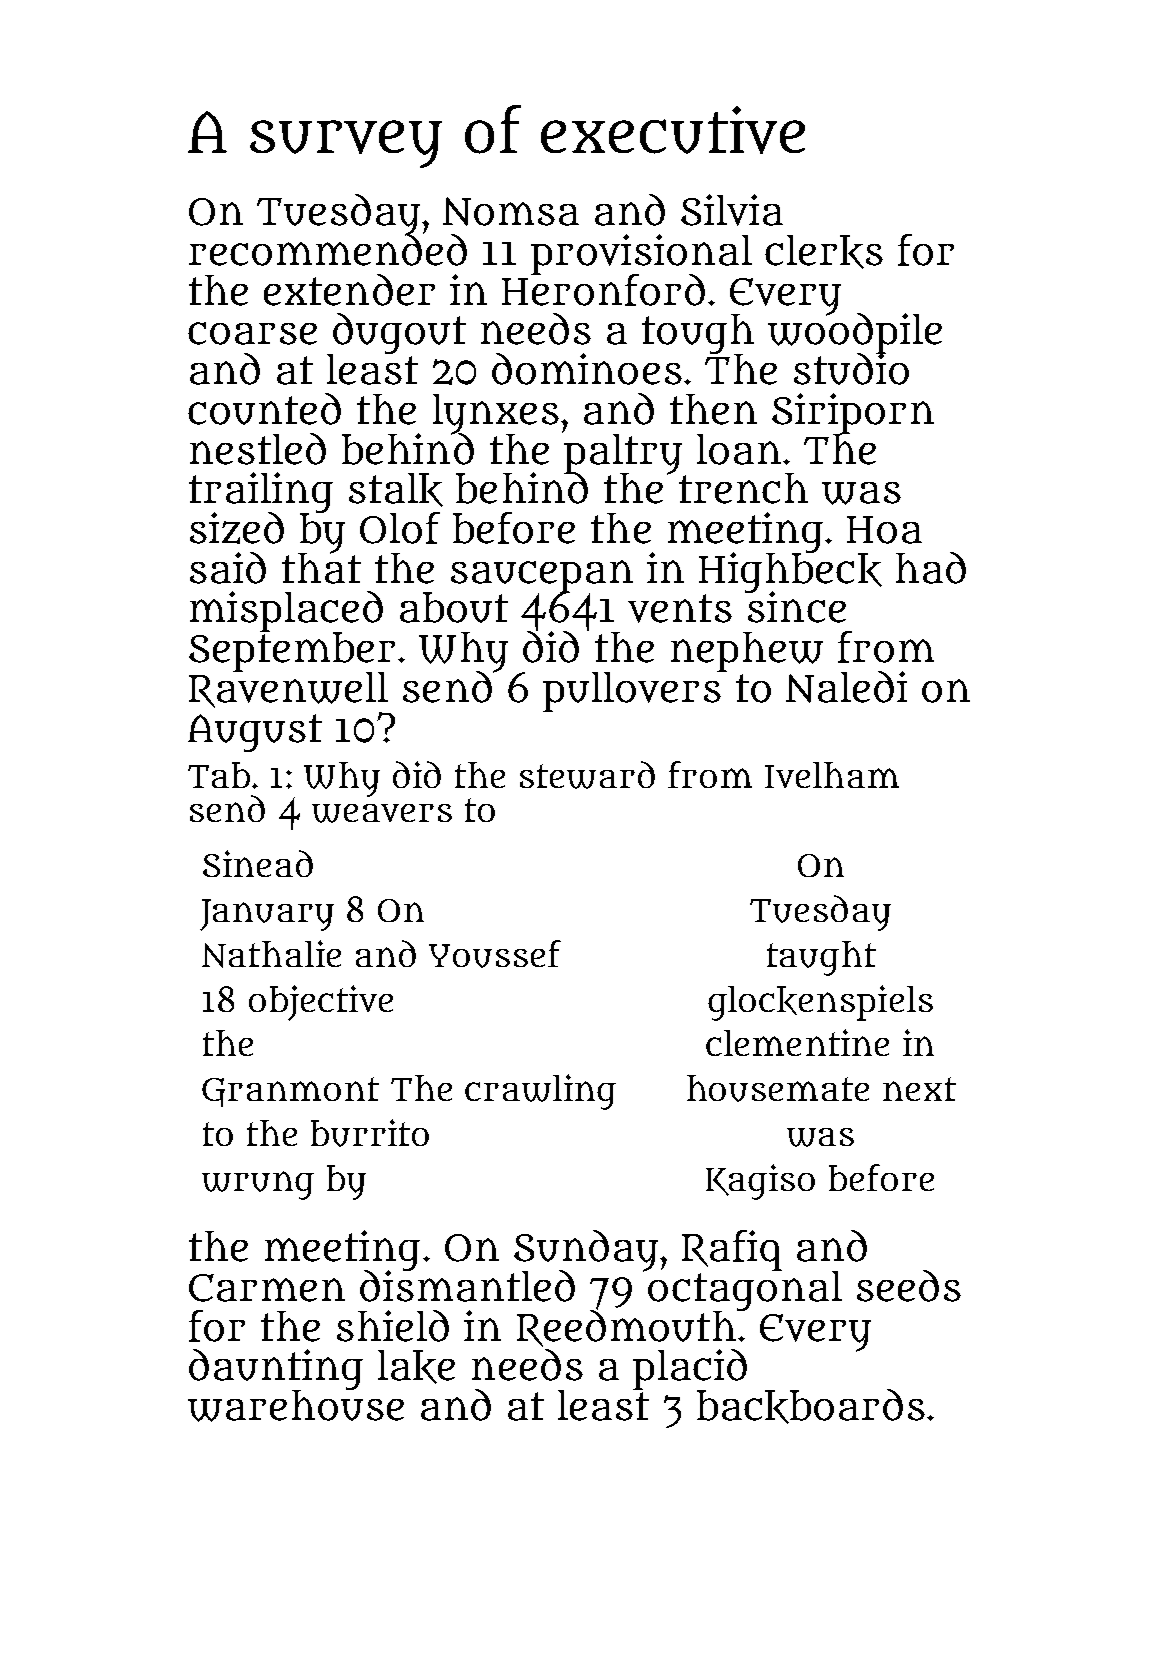 The height and width of the screenshot is (1654, 1165). I want to click on Reedmouth, so click(626, 1328).
